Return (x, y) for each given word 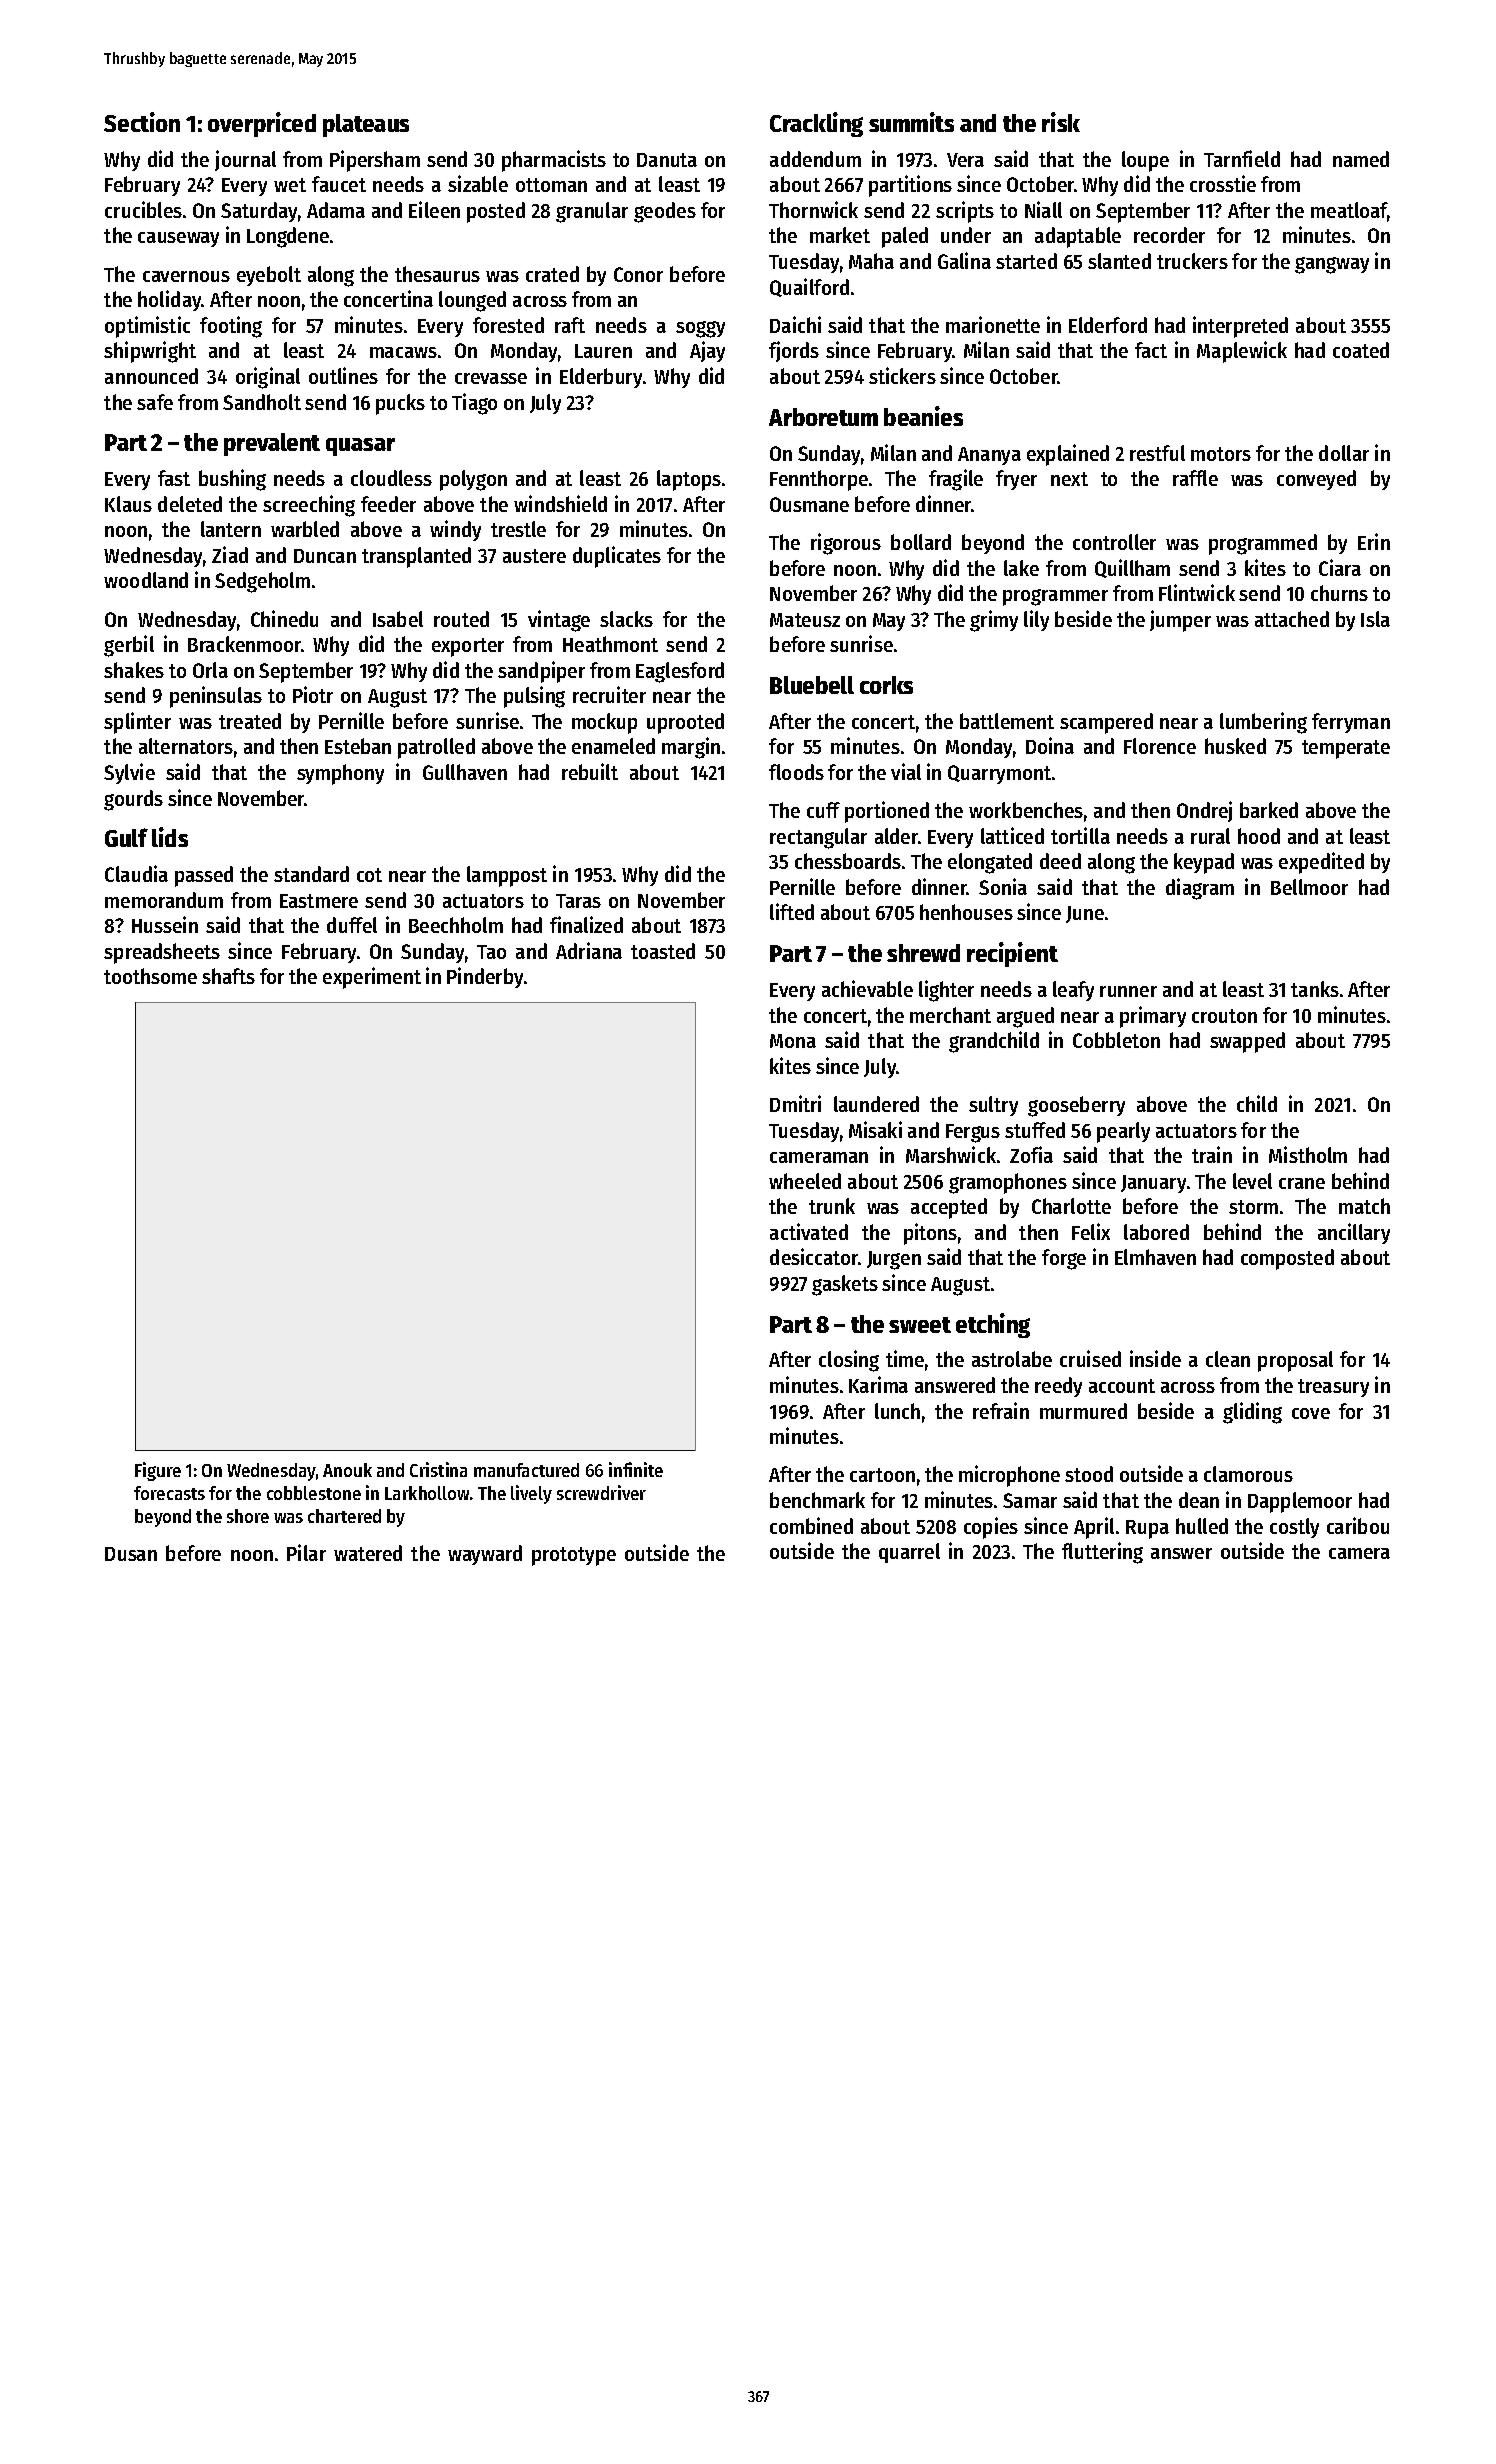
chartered (344, 1516)
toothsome (150, 976)
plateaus (366, 125)
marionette (993, 324)
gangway (1332, 265)
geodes (665, 212)
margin (691, 748)
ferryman (1351, 723)
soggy (700, 329)
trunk (832, 1206)
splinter (137, 723)
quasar (360, 447)
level (1252, 1181)
